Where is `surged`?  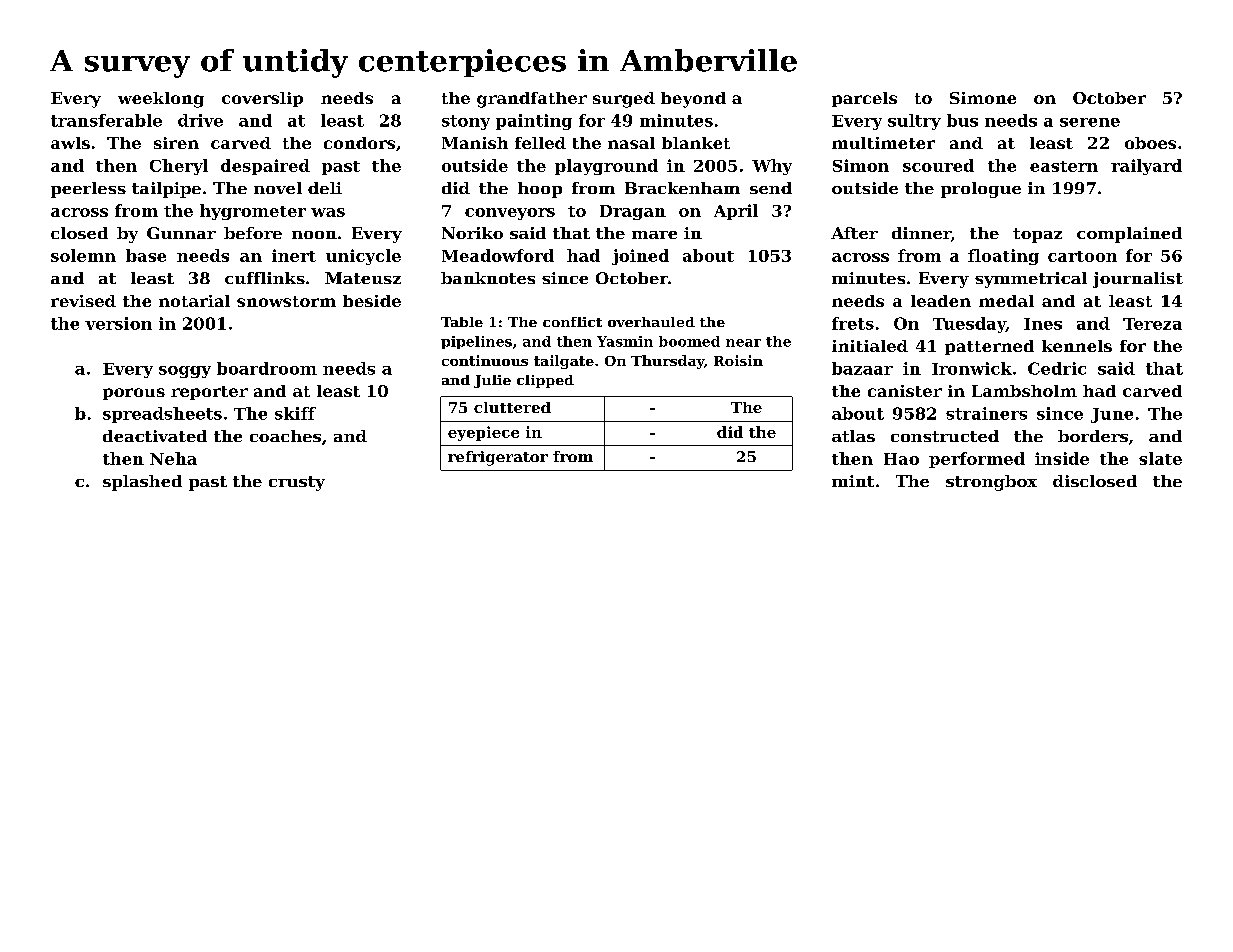 surged is located at coordinates (624, 100).
